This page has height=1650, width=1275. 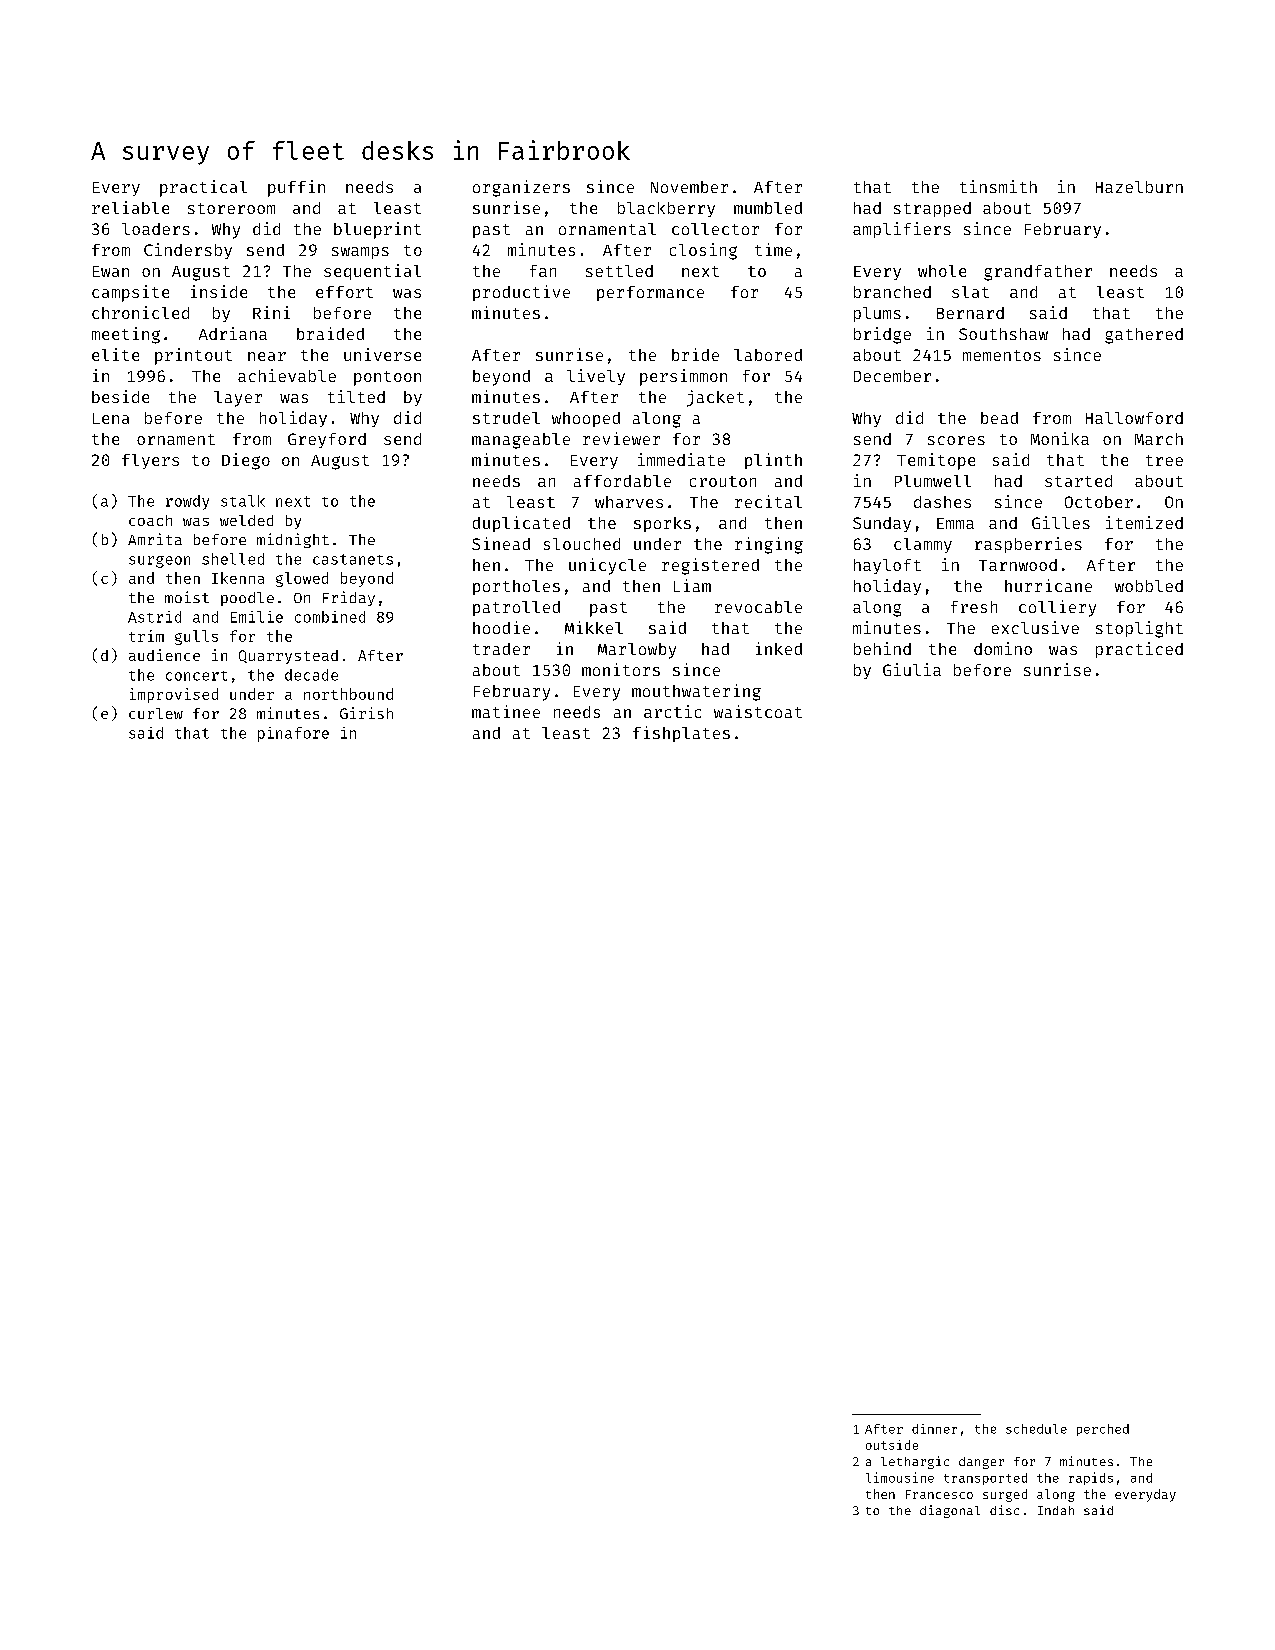 I want to click on Giulia, so click(x=912, y=669).
